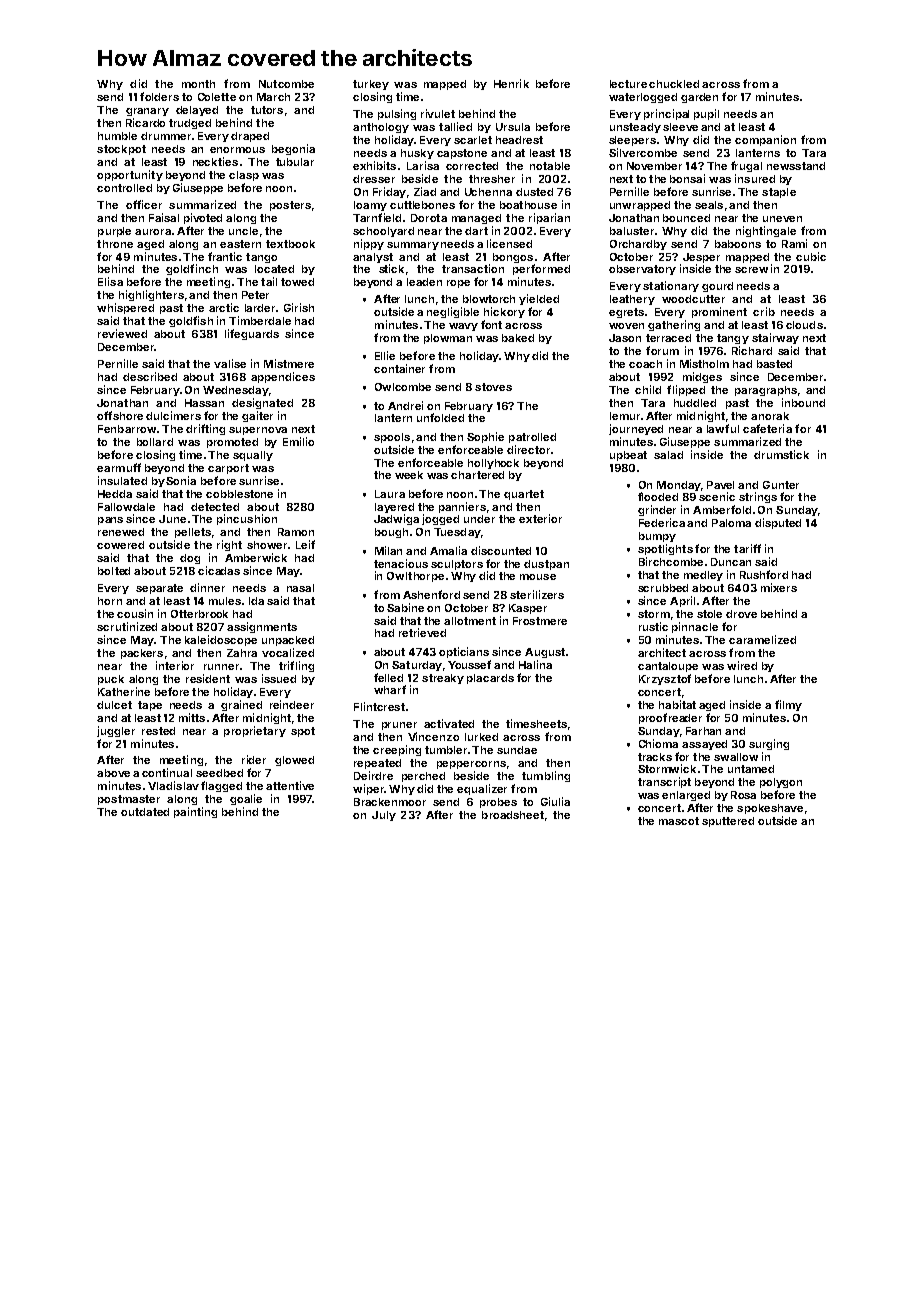  What do you see at coordinates (405, 405) in the screenshot?
I see `Andrei` at bounding box center [405, 405].
